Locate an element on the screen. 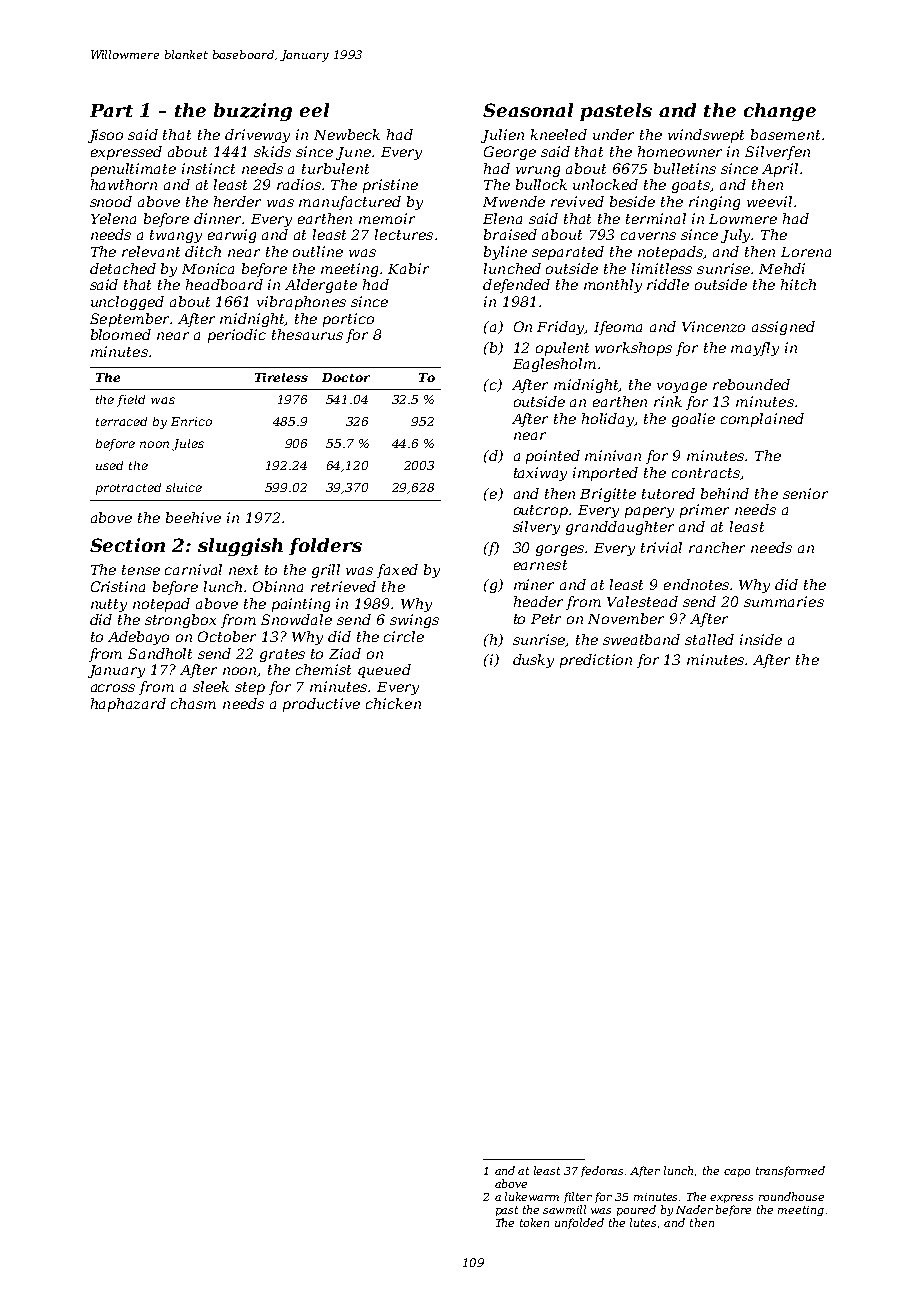 The image size is (924, 1308). Sandholt is located at coordinates (160, 653).
